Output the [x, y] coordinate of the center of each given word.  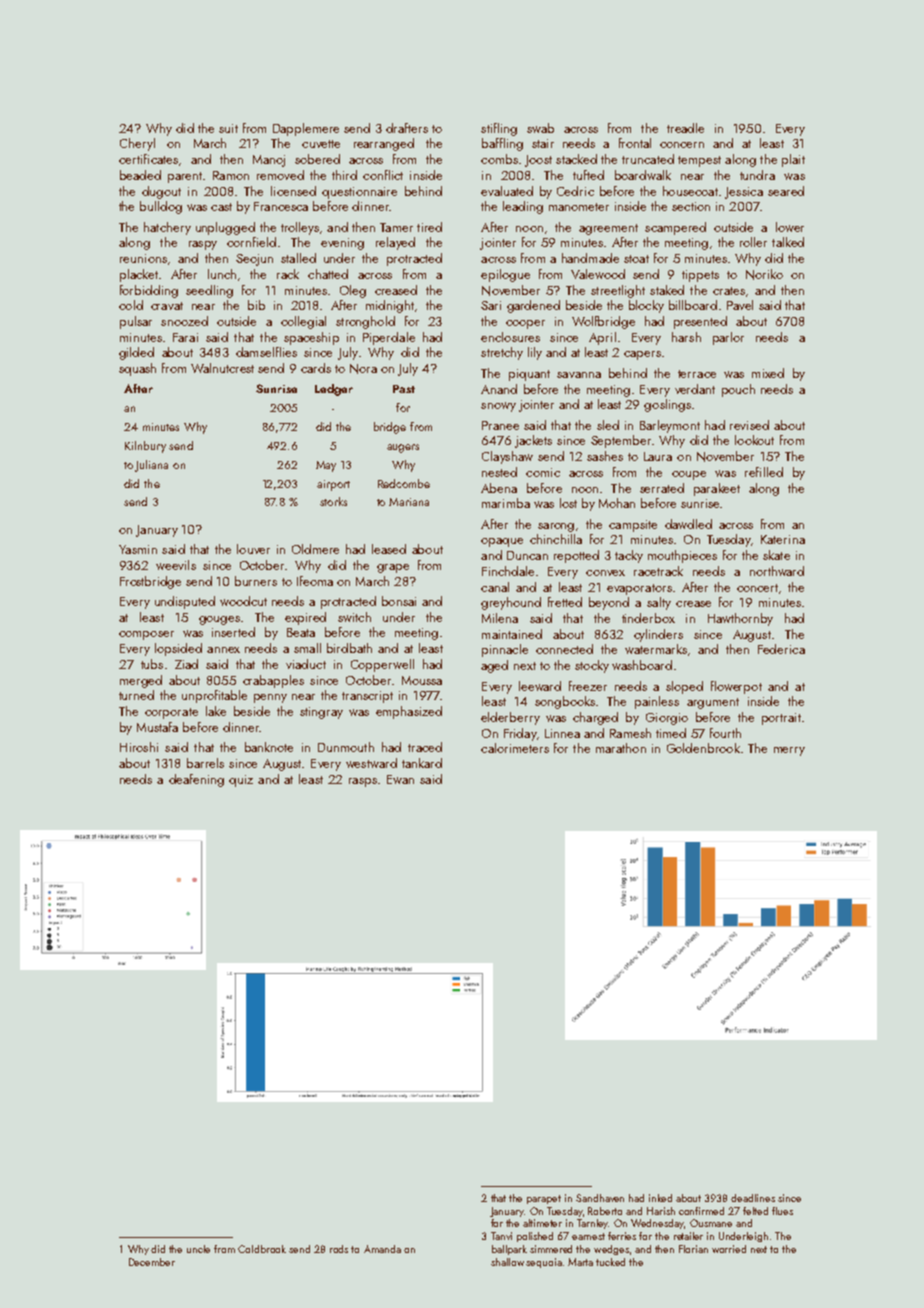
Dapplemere [306, 129]
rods [339, 1249]
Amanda [382, 1249]
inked [660, 1198]
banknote [269, 747]
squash [137, 369]
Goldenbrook [703, 748]
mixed [768, 373]
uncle [198, 1249]
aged [494, 666]
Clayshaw [507, 457]
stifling [499, 129]
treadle [685, 128]
